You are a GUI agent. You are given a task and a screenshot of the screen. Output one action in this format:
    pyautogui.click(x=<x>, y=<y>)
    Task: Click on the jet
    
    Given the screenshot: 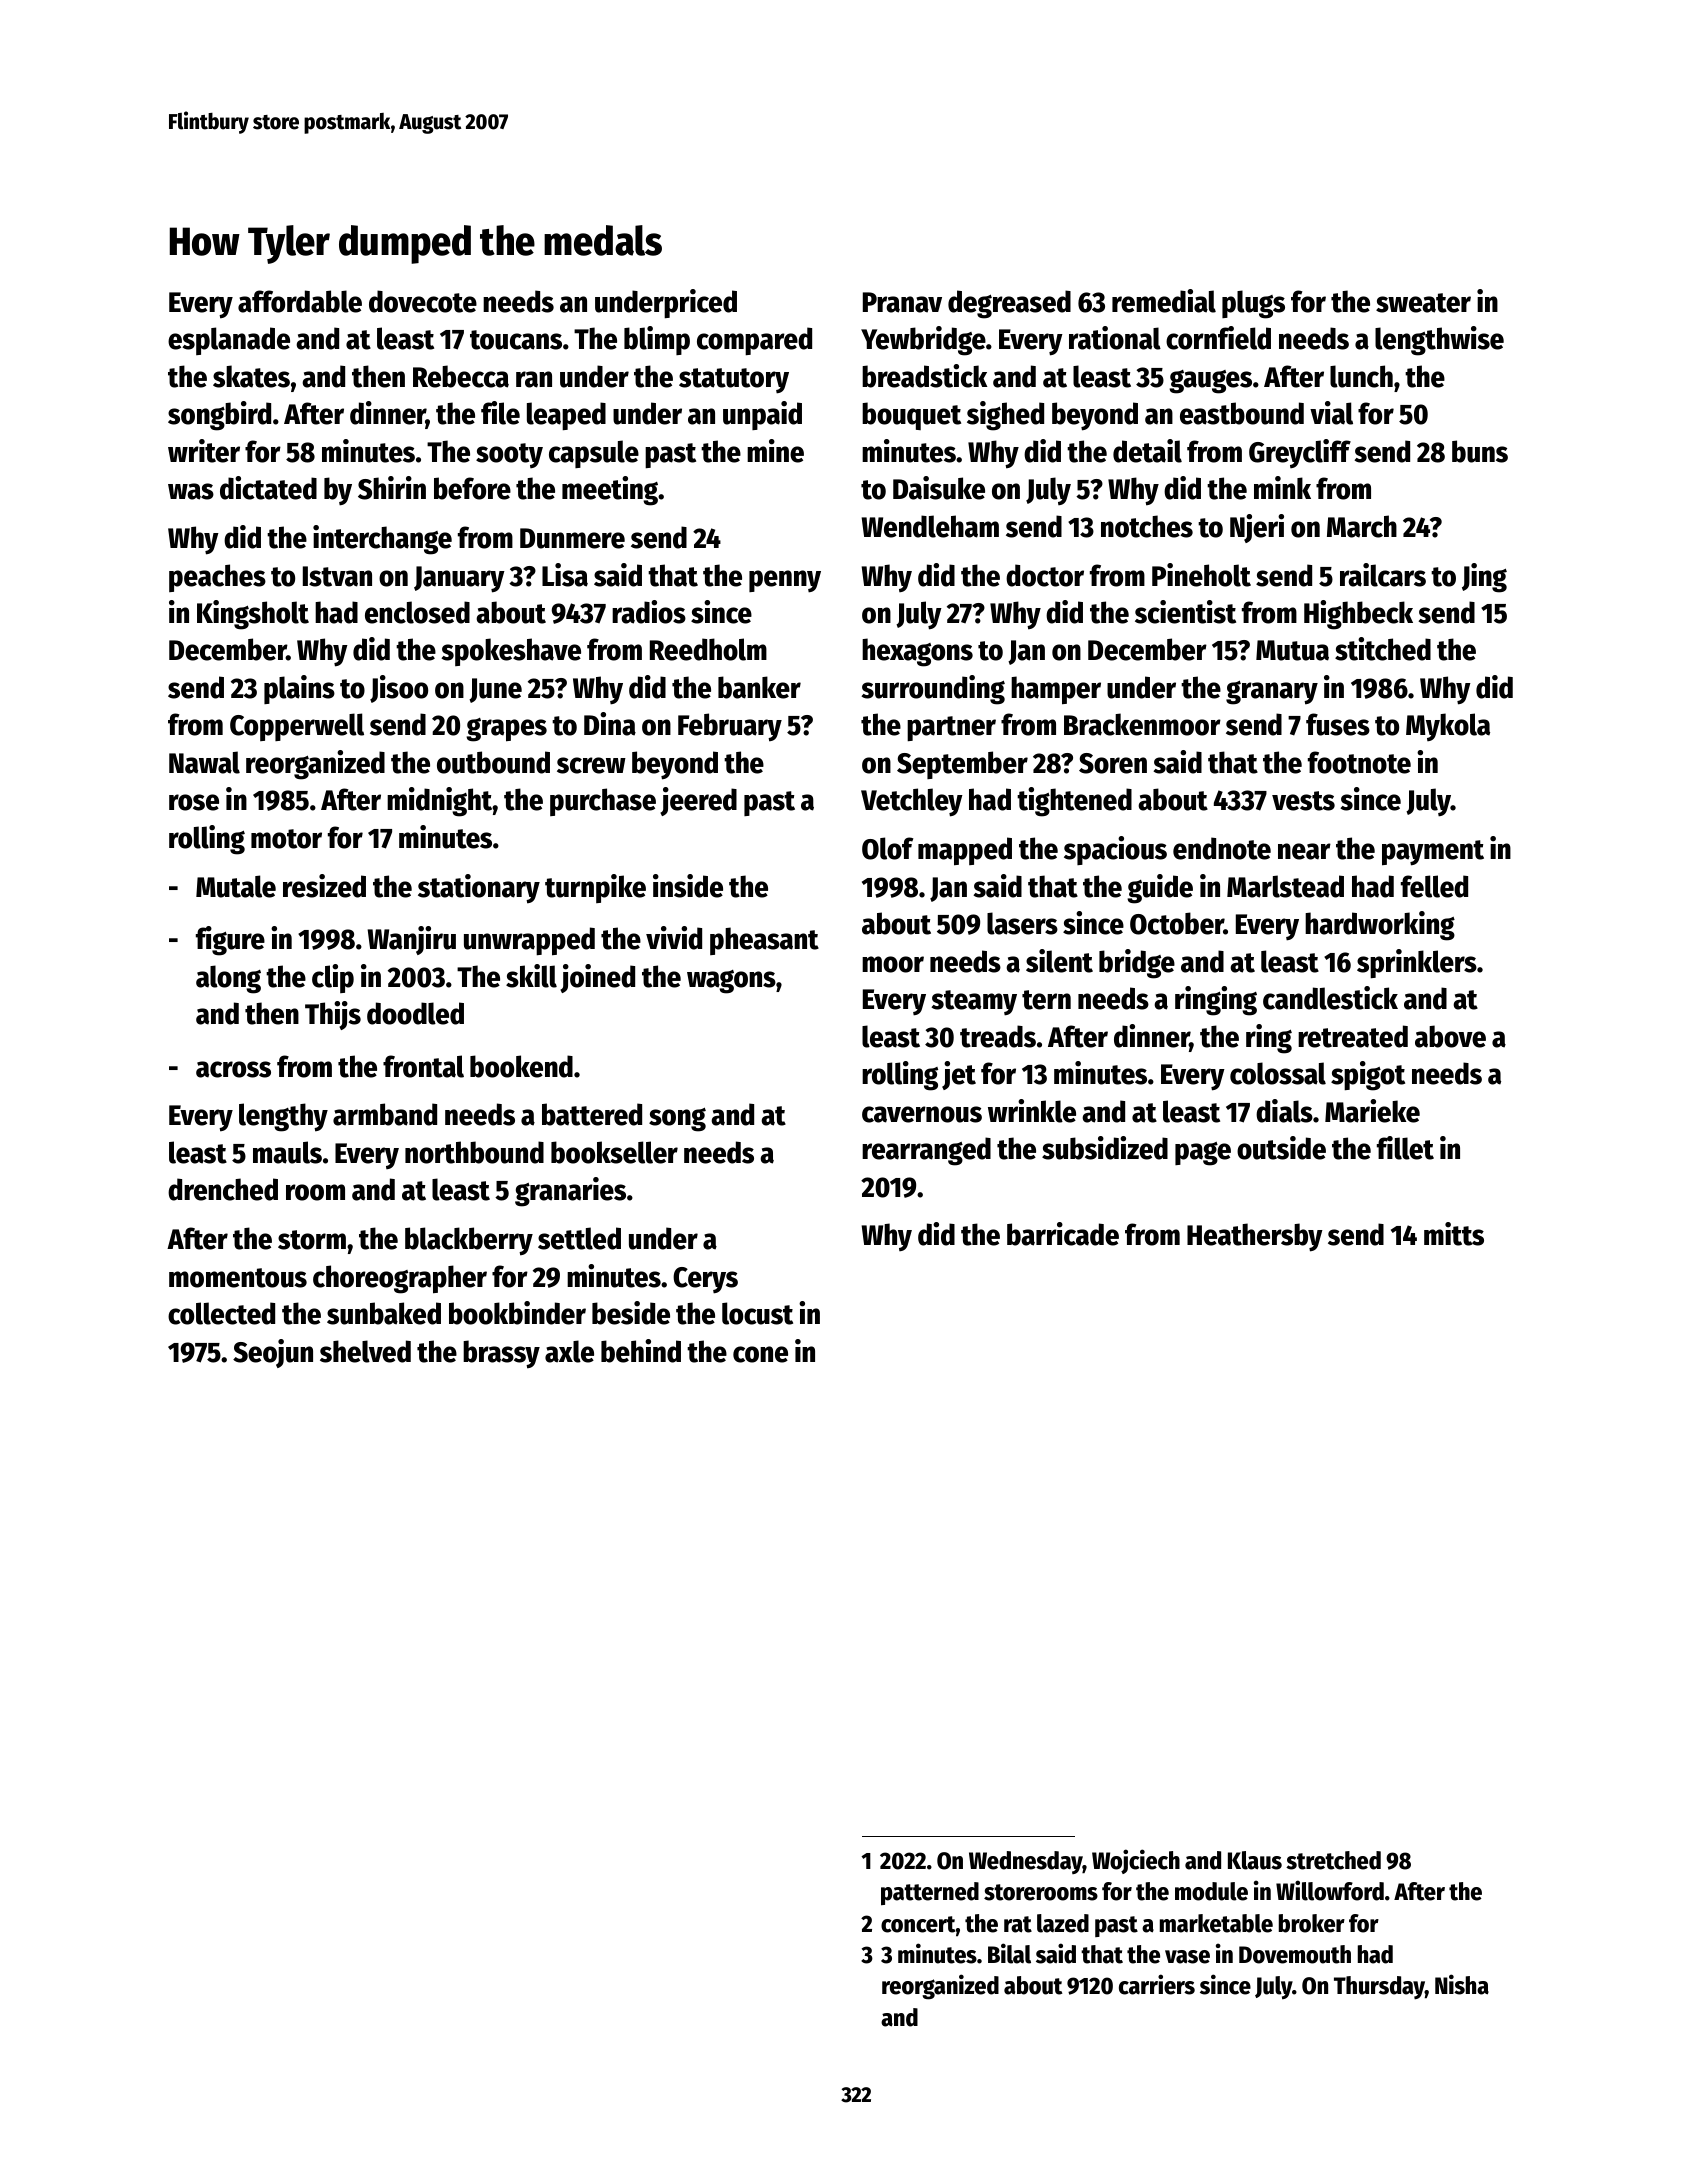 What is the action you would take?
    pyautogui.click(x=959, y=1075)
